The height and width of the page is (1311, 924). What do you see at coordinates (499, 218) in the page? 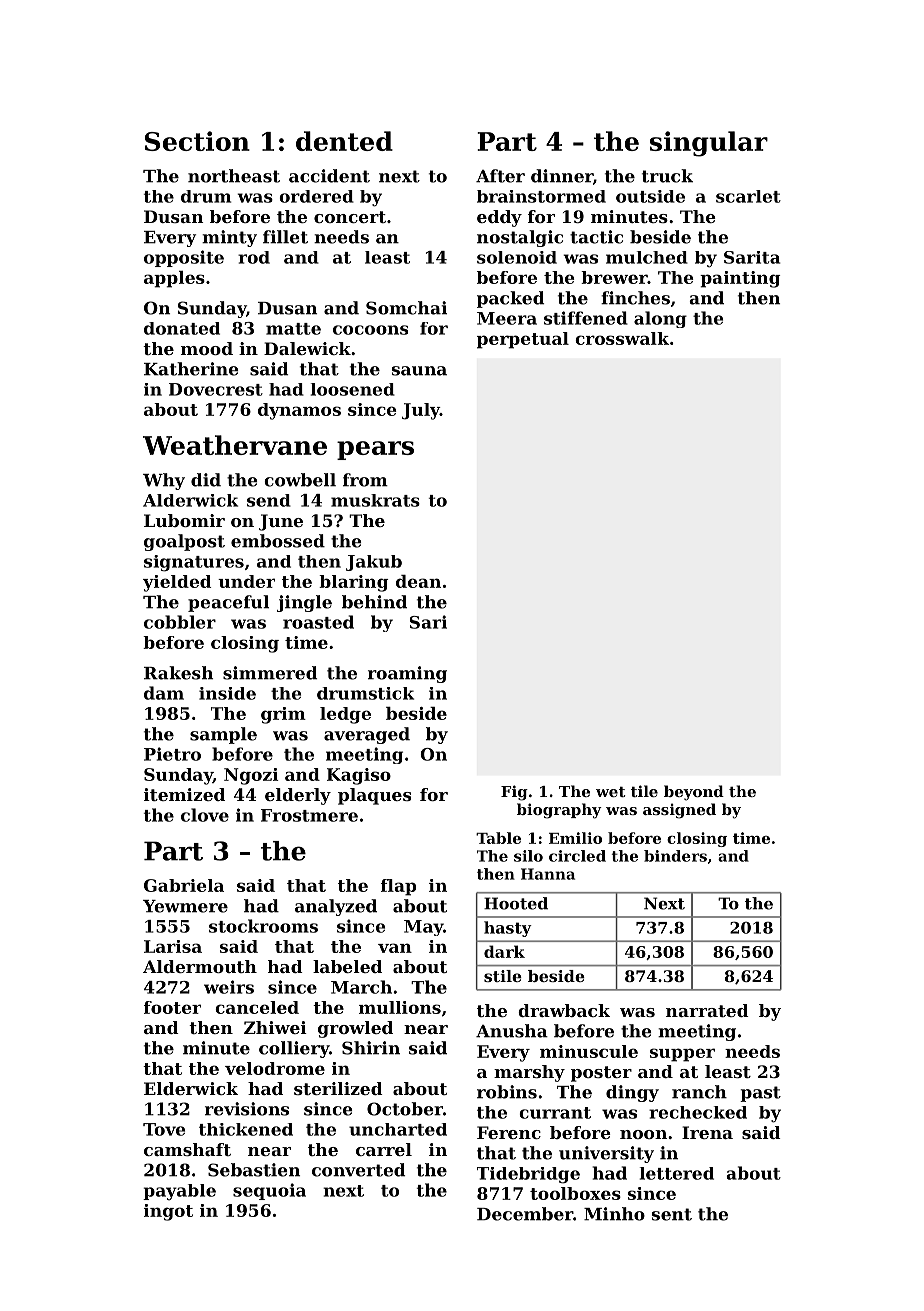
I see `eddy` at bounding box center [499, 218].
